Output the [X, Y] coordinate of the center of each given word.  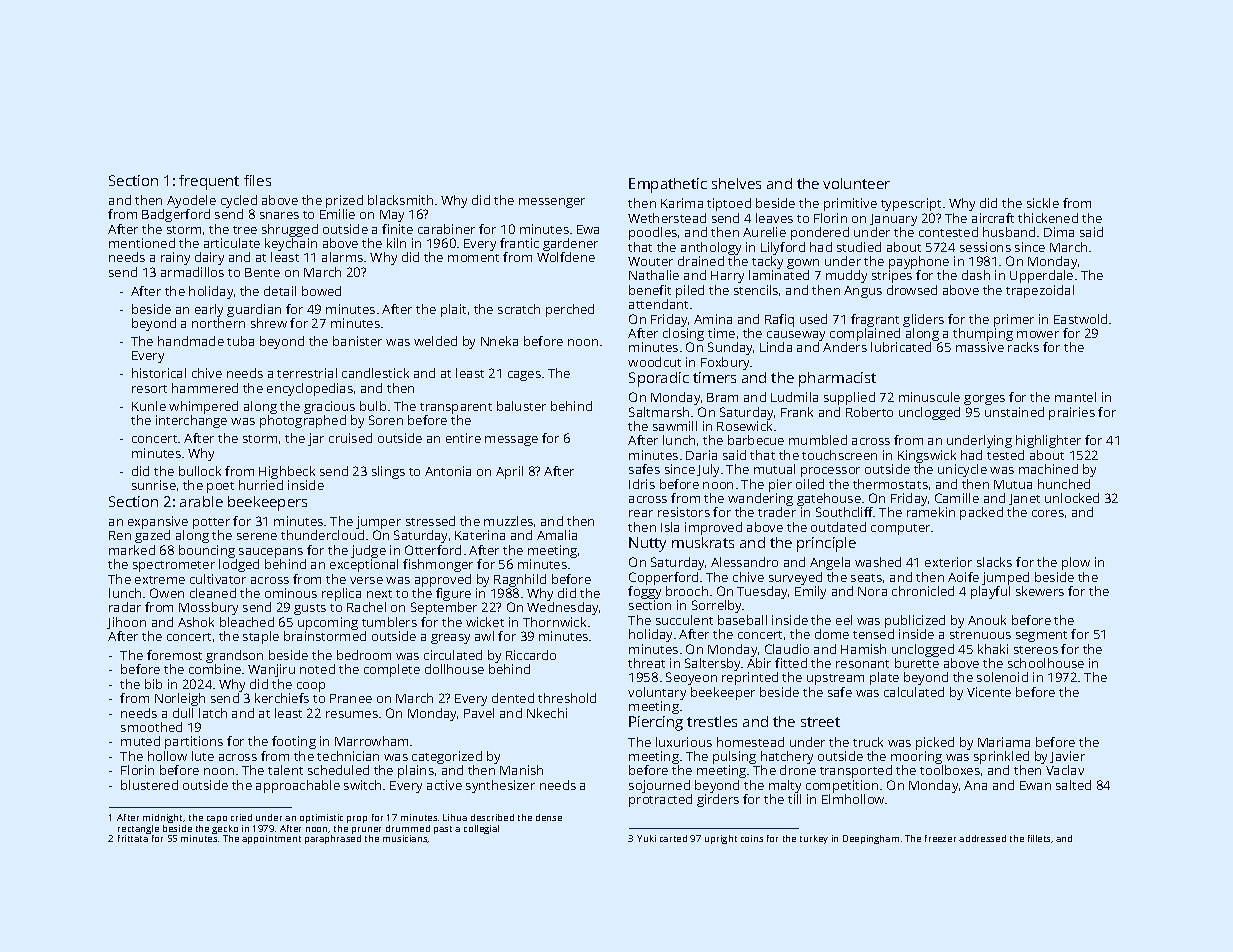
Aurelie [764, 232]
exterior [948, 562]
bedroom [364, 655]
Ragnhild [520, 580]
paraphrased [333, 839]
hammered [205, 388]
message [511, 441]
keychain [291, 244]
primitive [850, 204]
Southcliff [845, 512]
